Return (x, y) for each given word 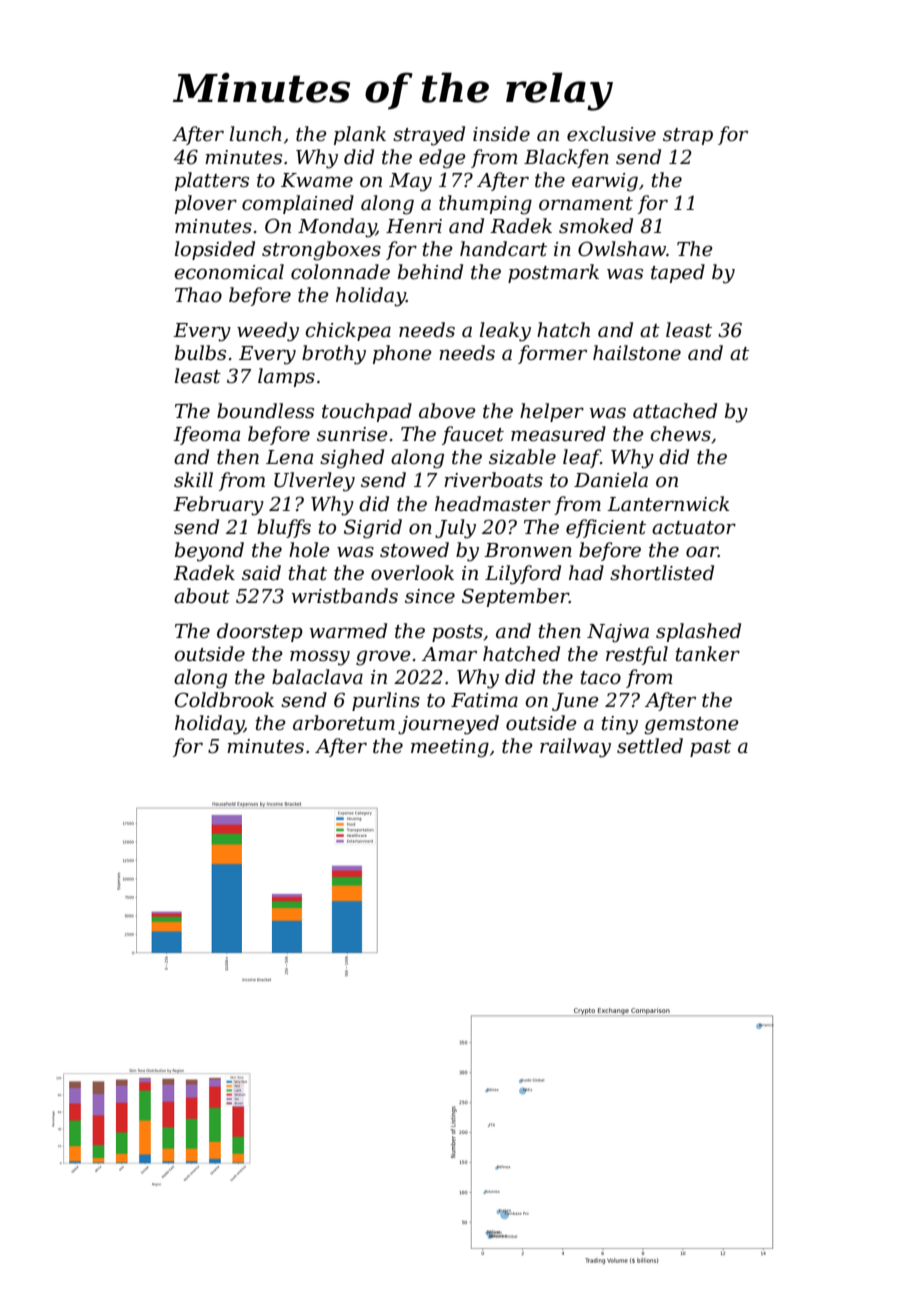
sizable (522, 457)
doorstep (260, 632)
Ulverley (314, 482)
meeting (450, 748)
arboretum (344, 723)
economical (229, 272)
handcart (503, 249)
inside (501, 134)
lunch (256, 134)
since (430, 596)
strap (688, 136)
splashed (698, 632)
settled (650, 746)
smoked (596, 226)
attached (675, 411)
